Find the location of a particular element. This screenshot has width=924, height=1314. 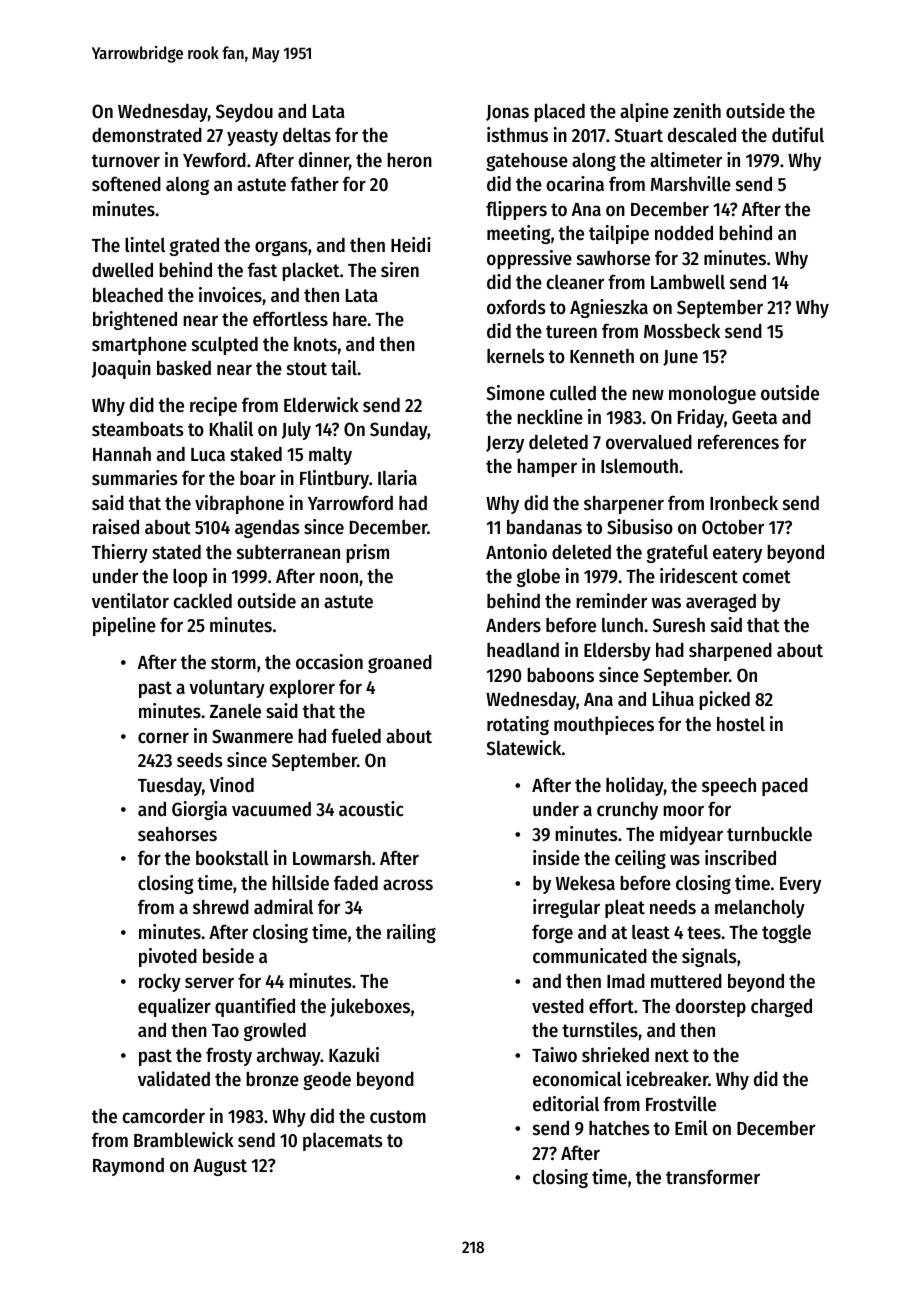

agendas is located at coordinates (267, 529).
